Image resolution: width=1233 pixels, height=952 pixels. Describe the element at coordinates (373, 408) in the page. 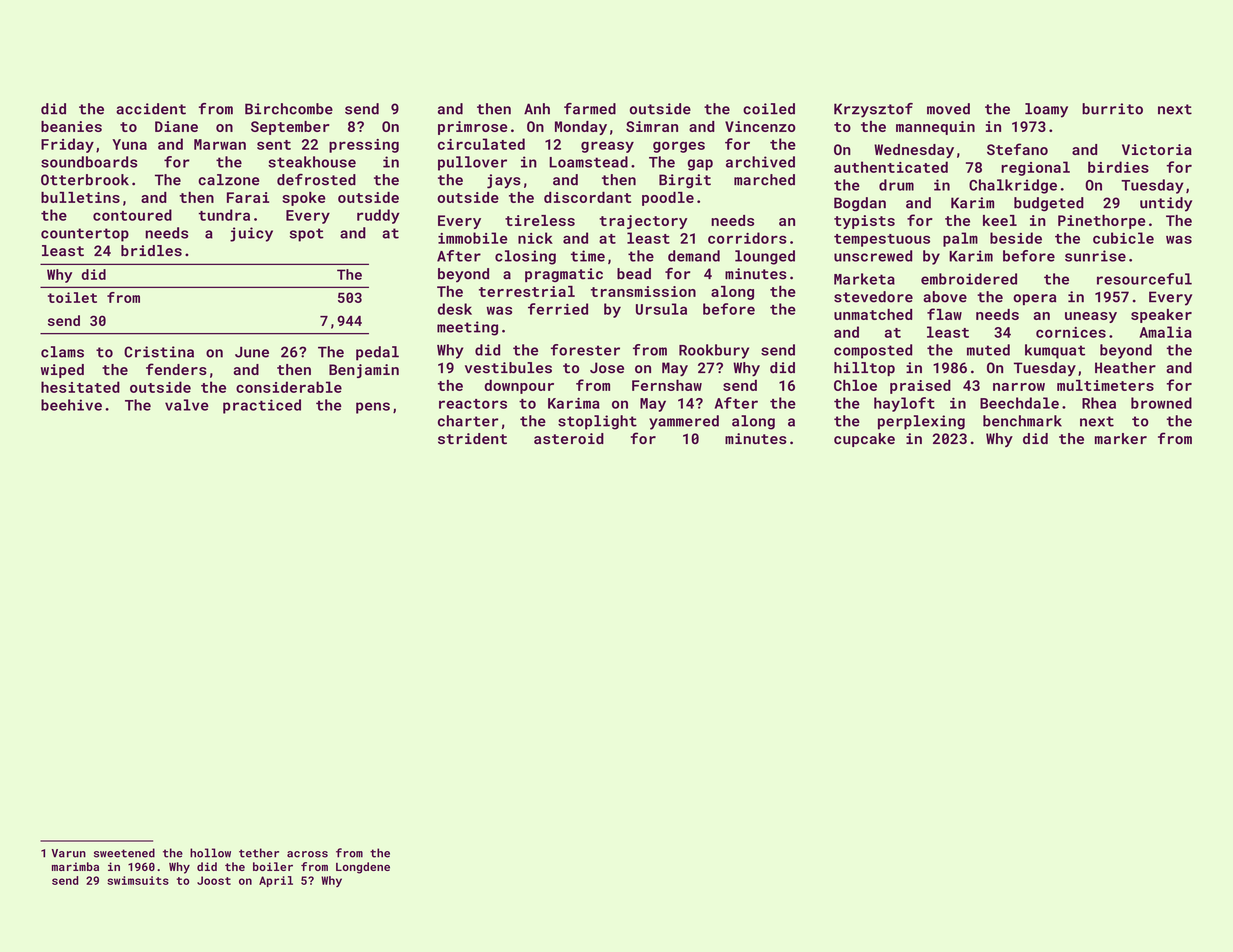

I see `pens` at that location.
